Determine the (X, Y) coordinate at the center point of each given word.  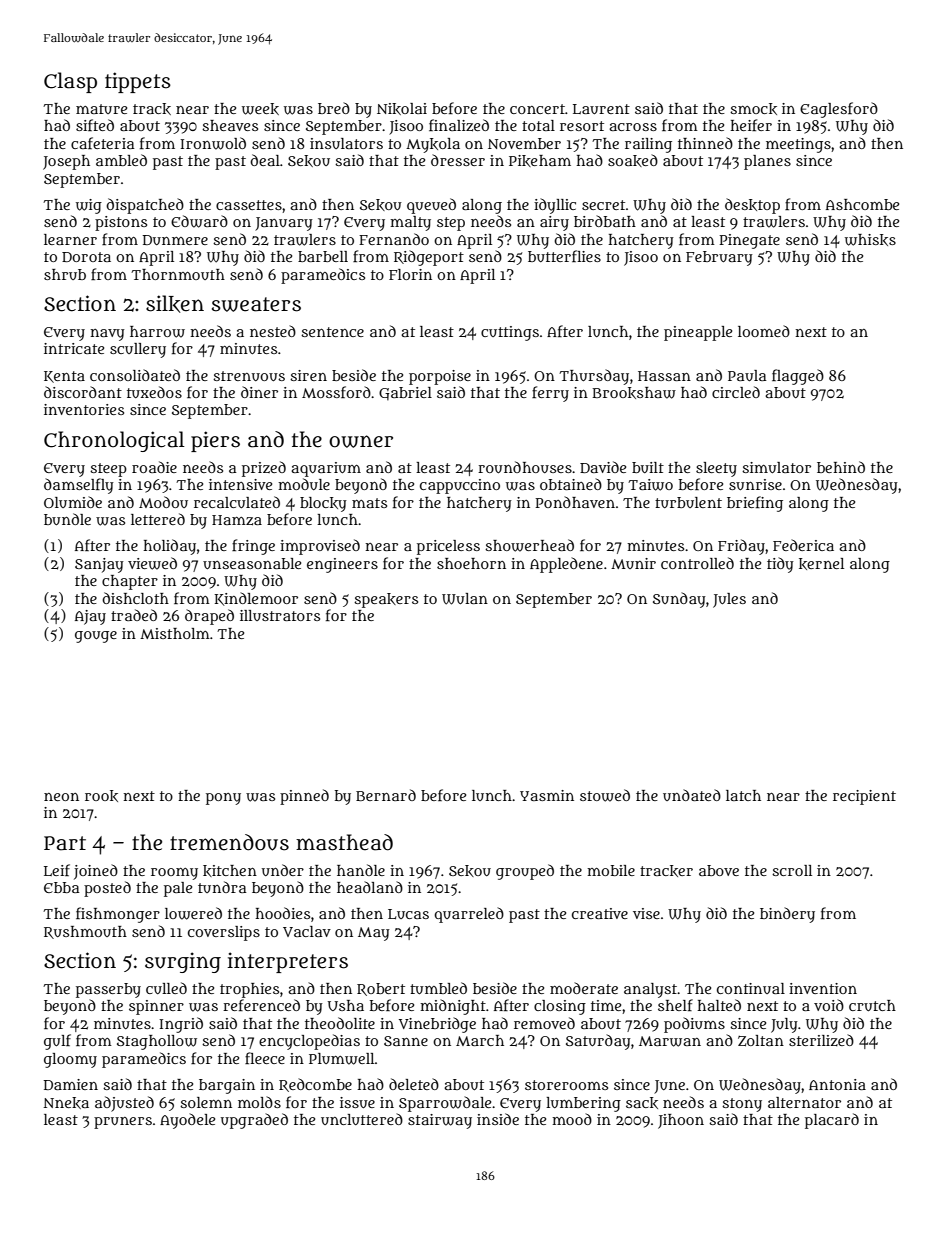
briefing (755, 504)
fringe (253, 547)
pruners (123, 1123)
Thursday (594, 377)
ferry (550, 394)
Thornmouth (178, 274)
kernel (821, 564)
